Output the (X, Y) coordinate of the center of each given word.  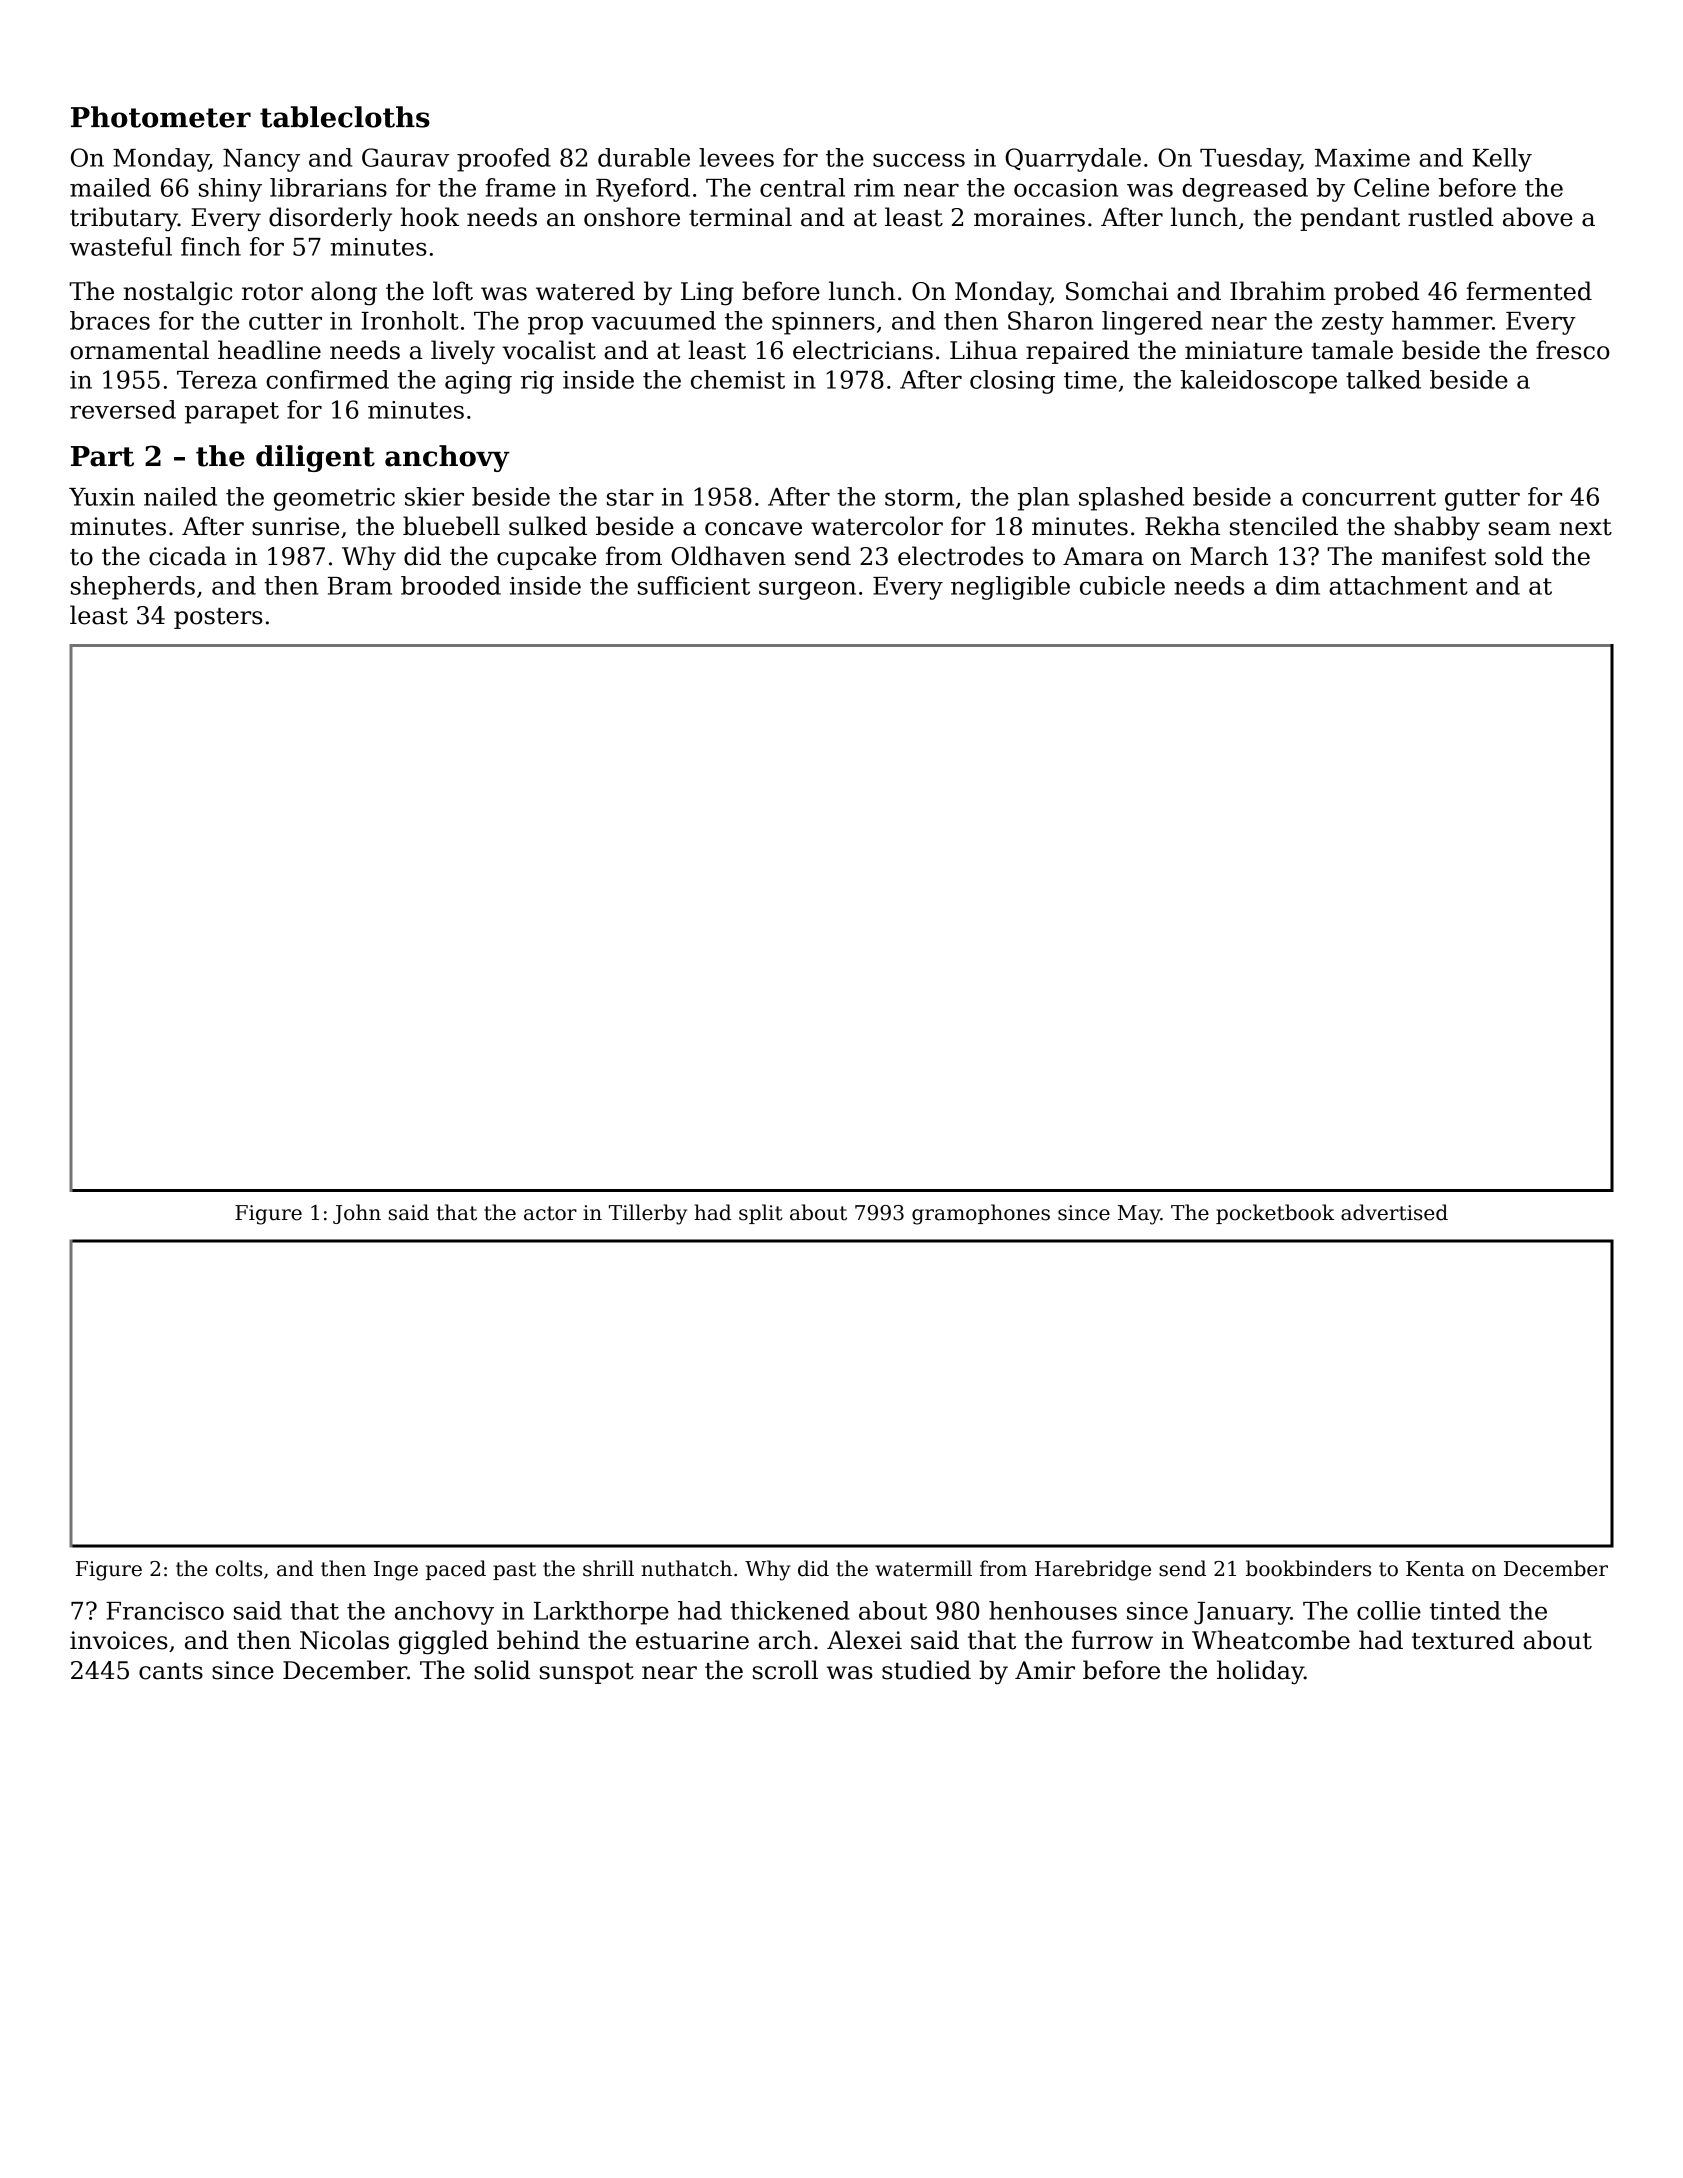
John (357, 1214)
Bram (360, 586)
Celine (1391, 187)
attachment (1398, 585)
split (761, 1214)
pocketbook (1275, 1214)
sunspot (587, 1673)
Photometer (161, 117)
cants (171, 1671)
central (802, 187)
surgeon (807, 590)
